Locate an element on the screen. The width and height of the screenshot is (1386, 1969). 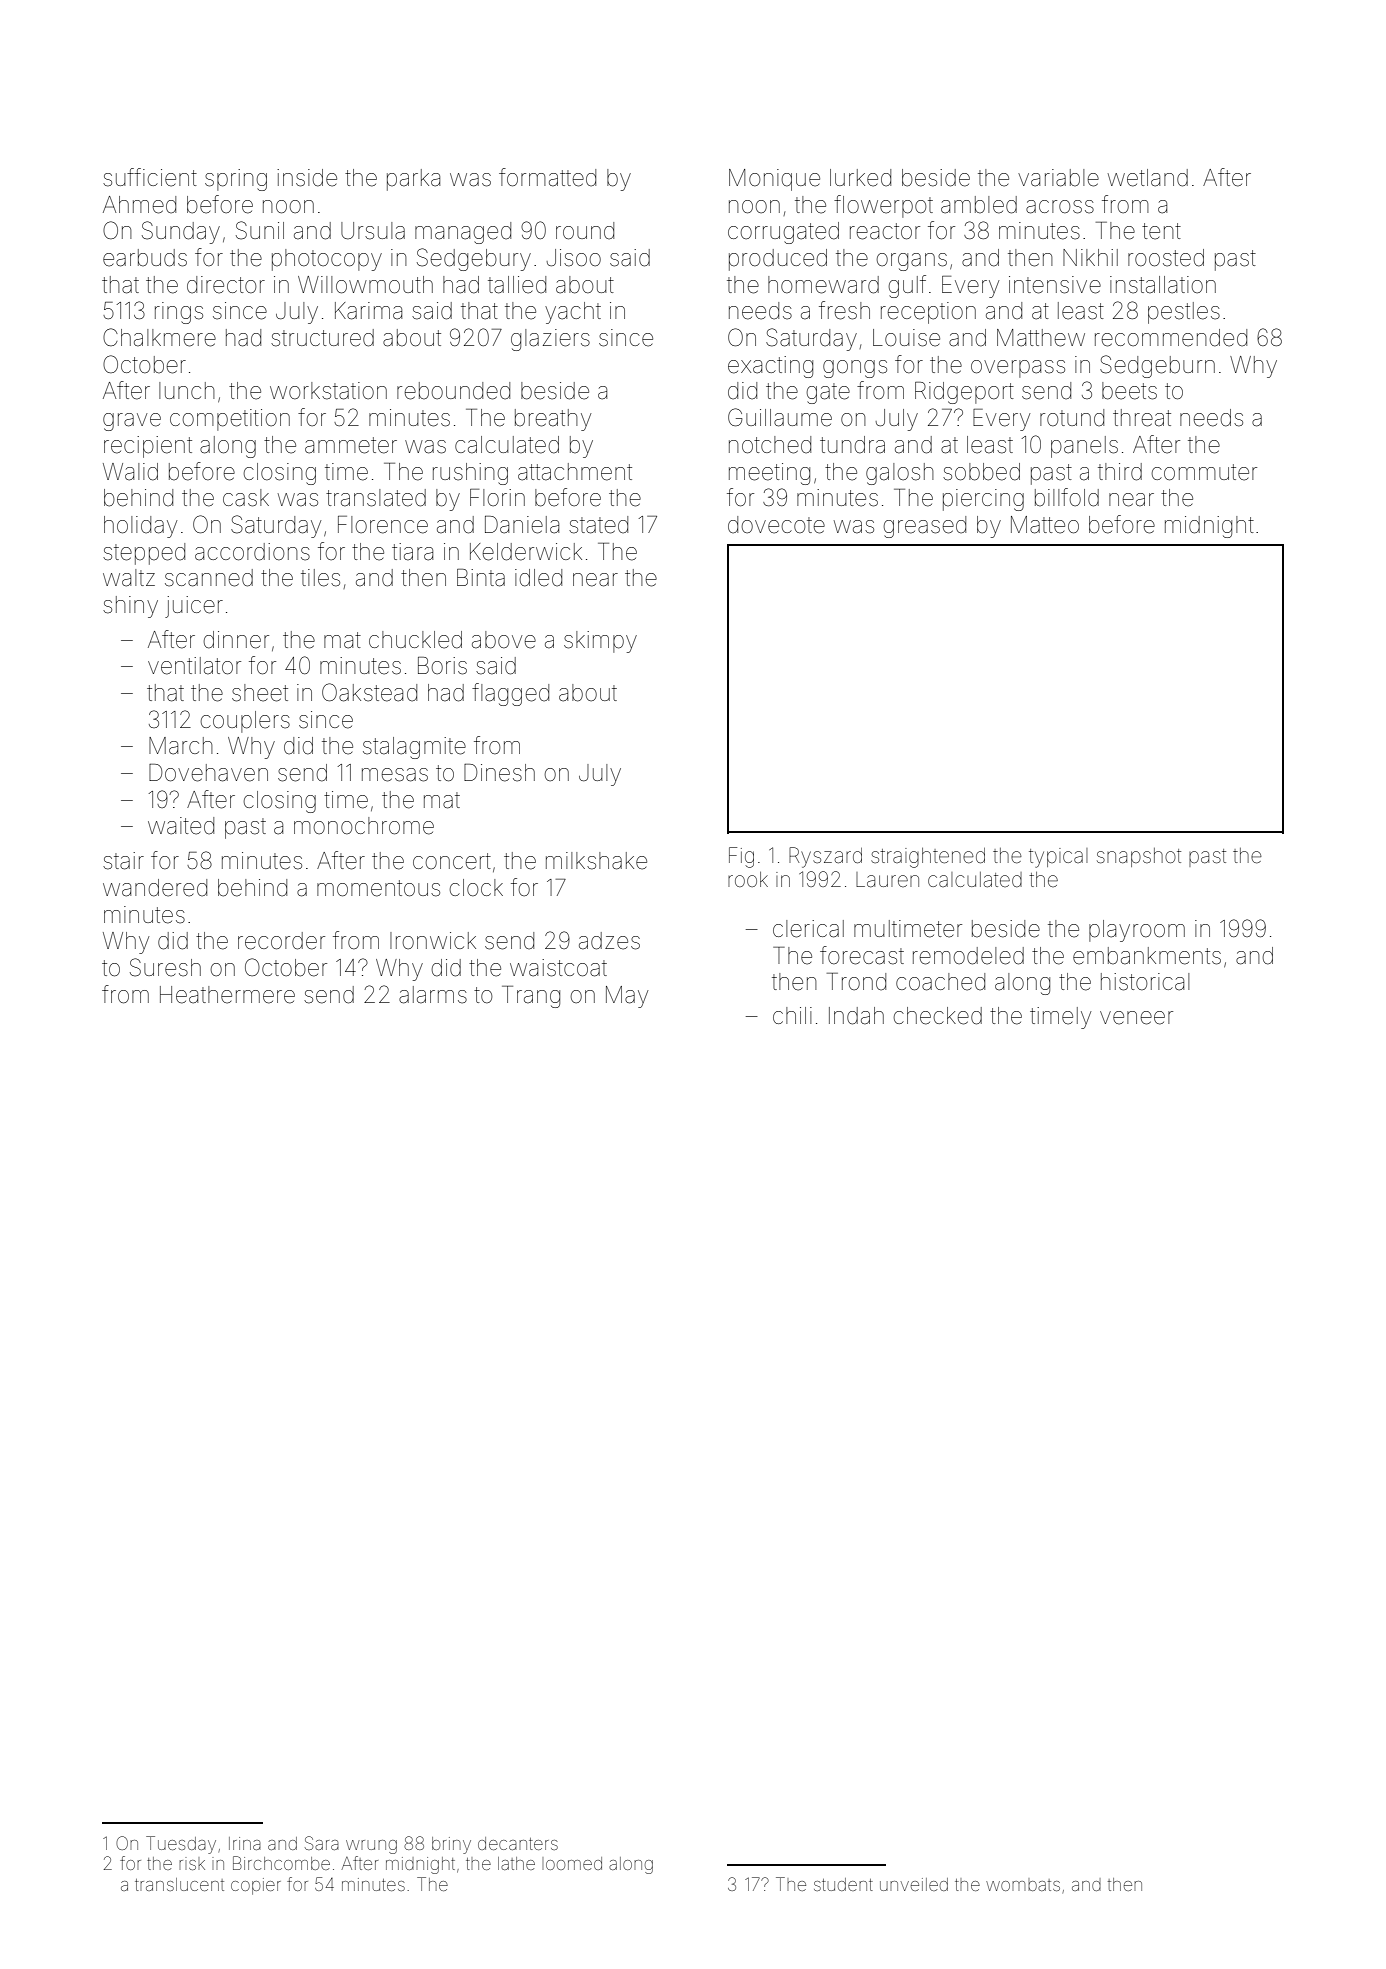
greased is located at coordinates (925, 527).
